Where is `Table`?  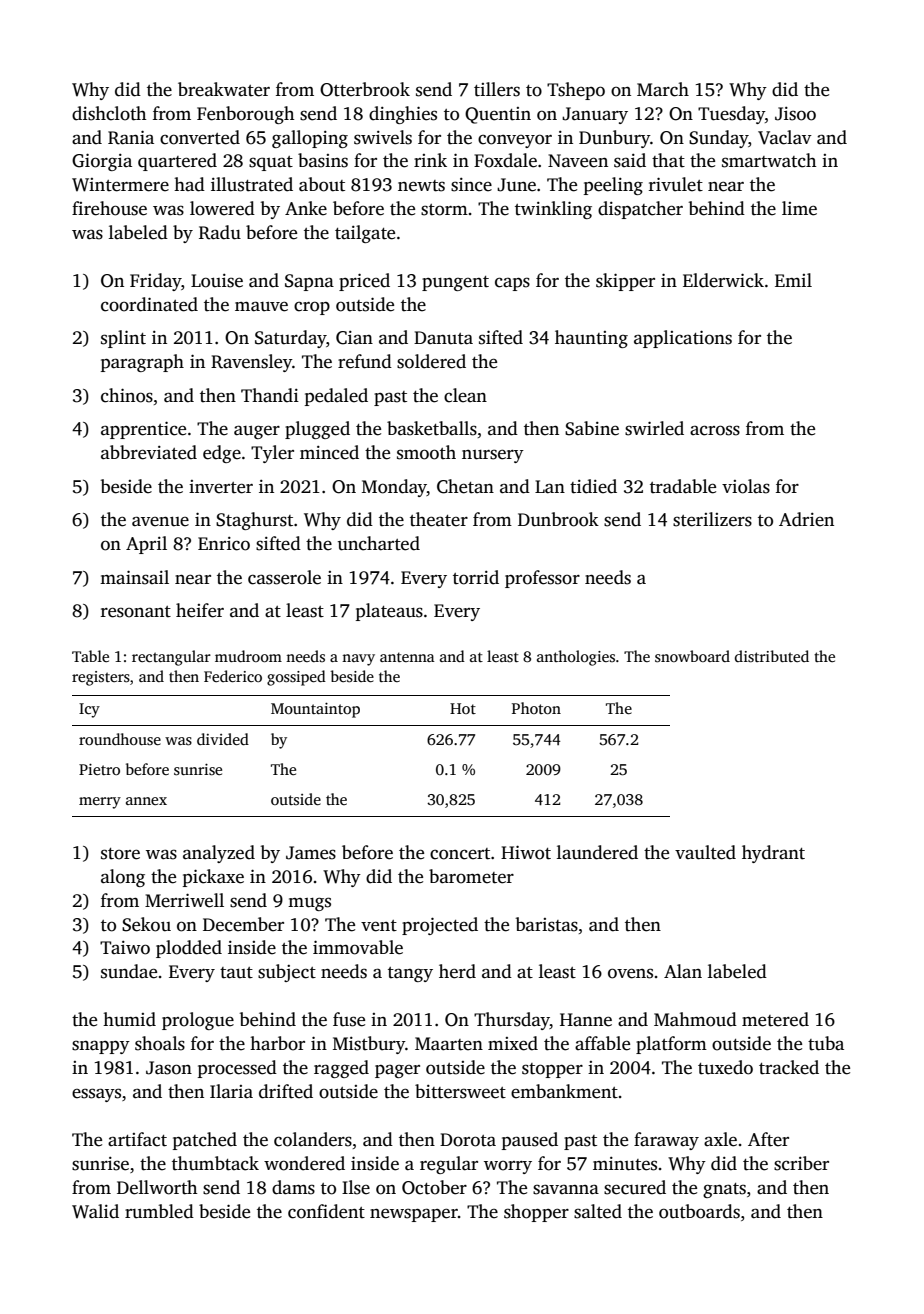
Table is located at coordinates (90, 656).
